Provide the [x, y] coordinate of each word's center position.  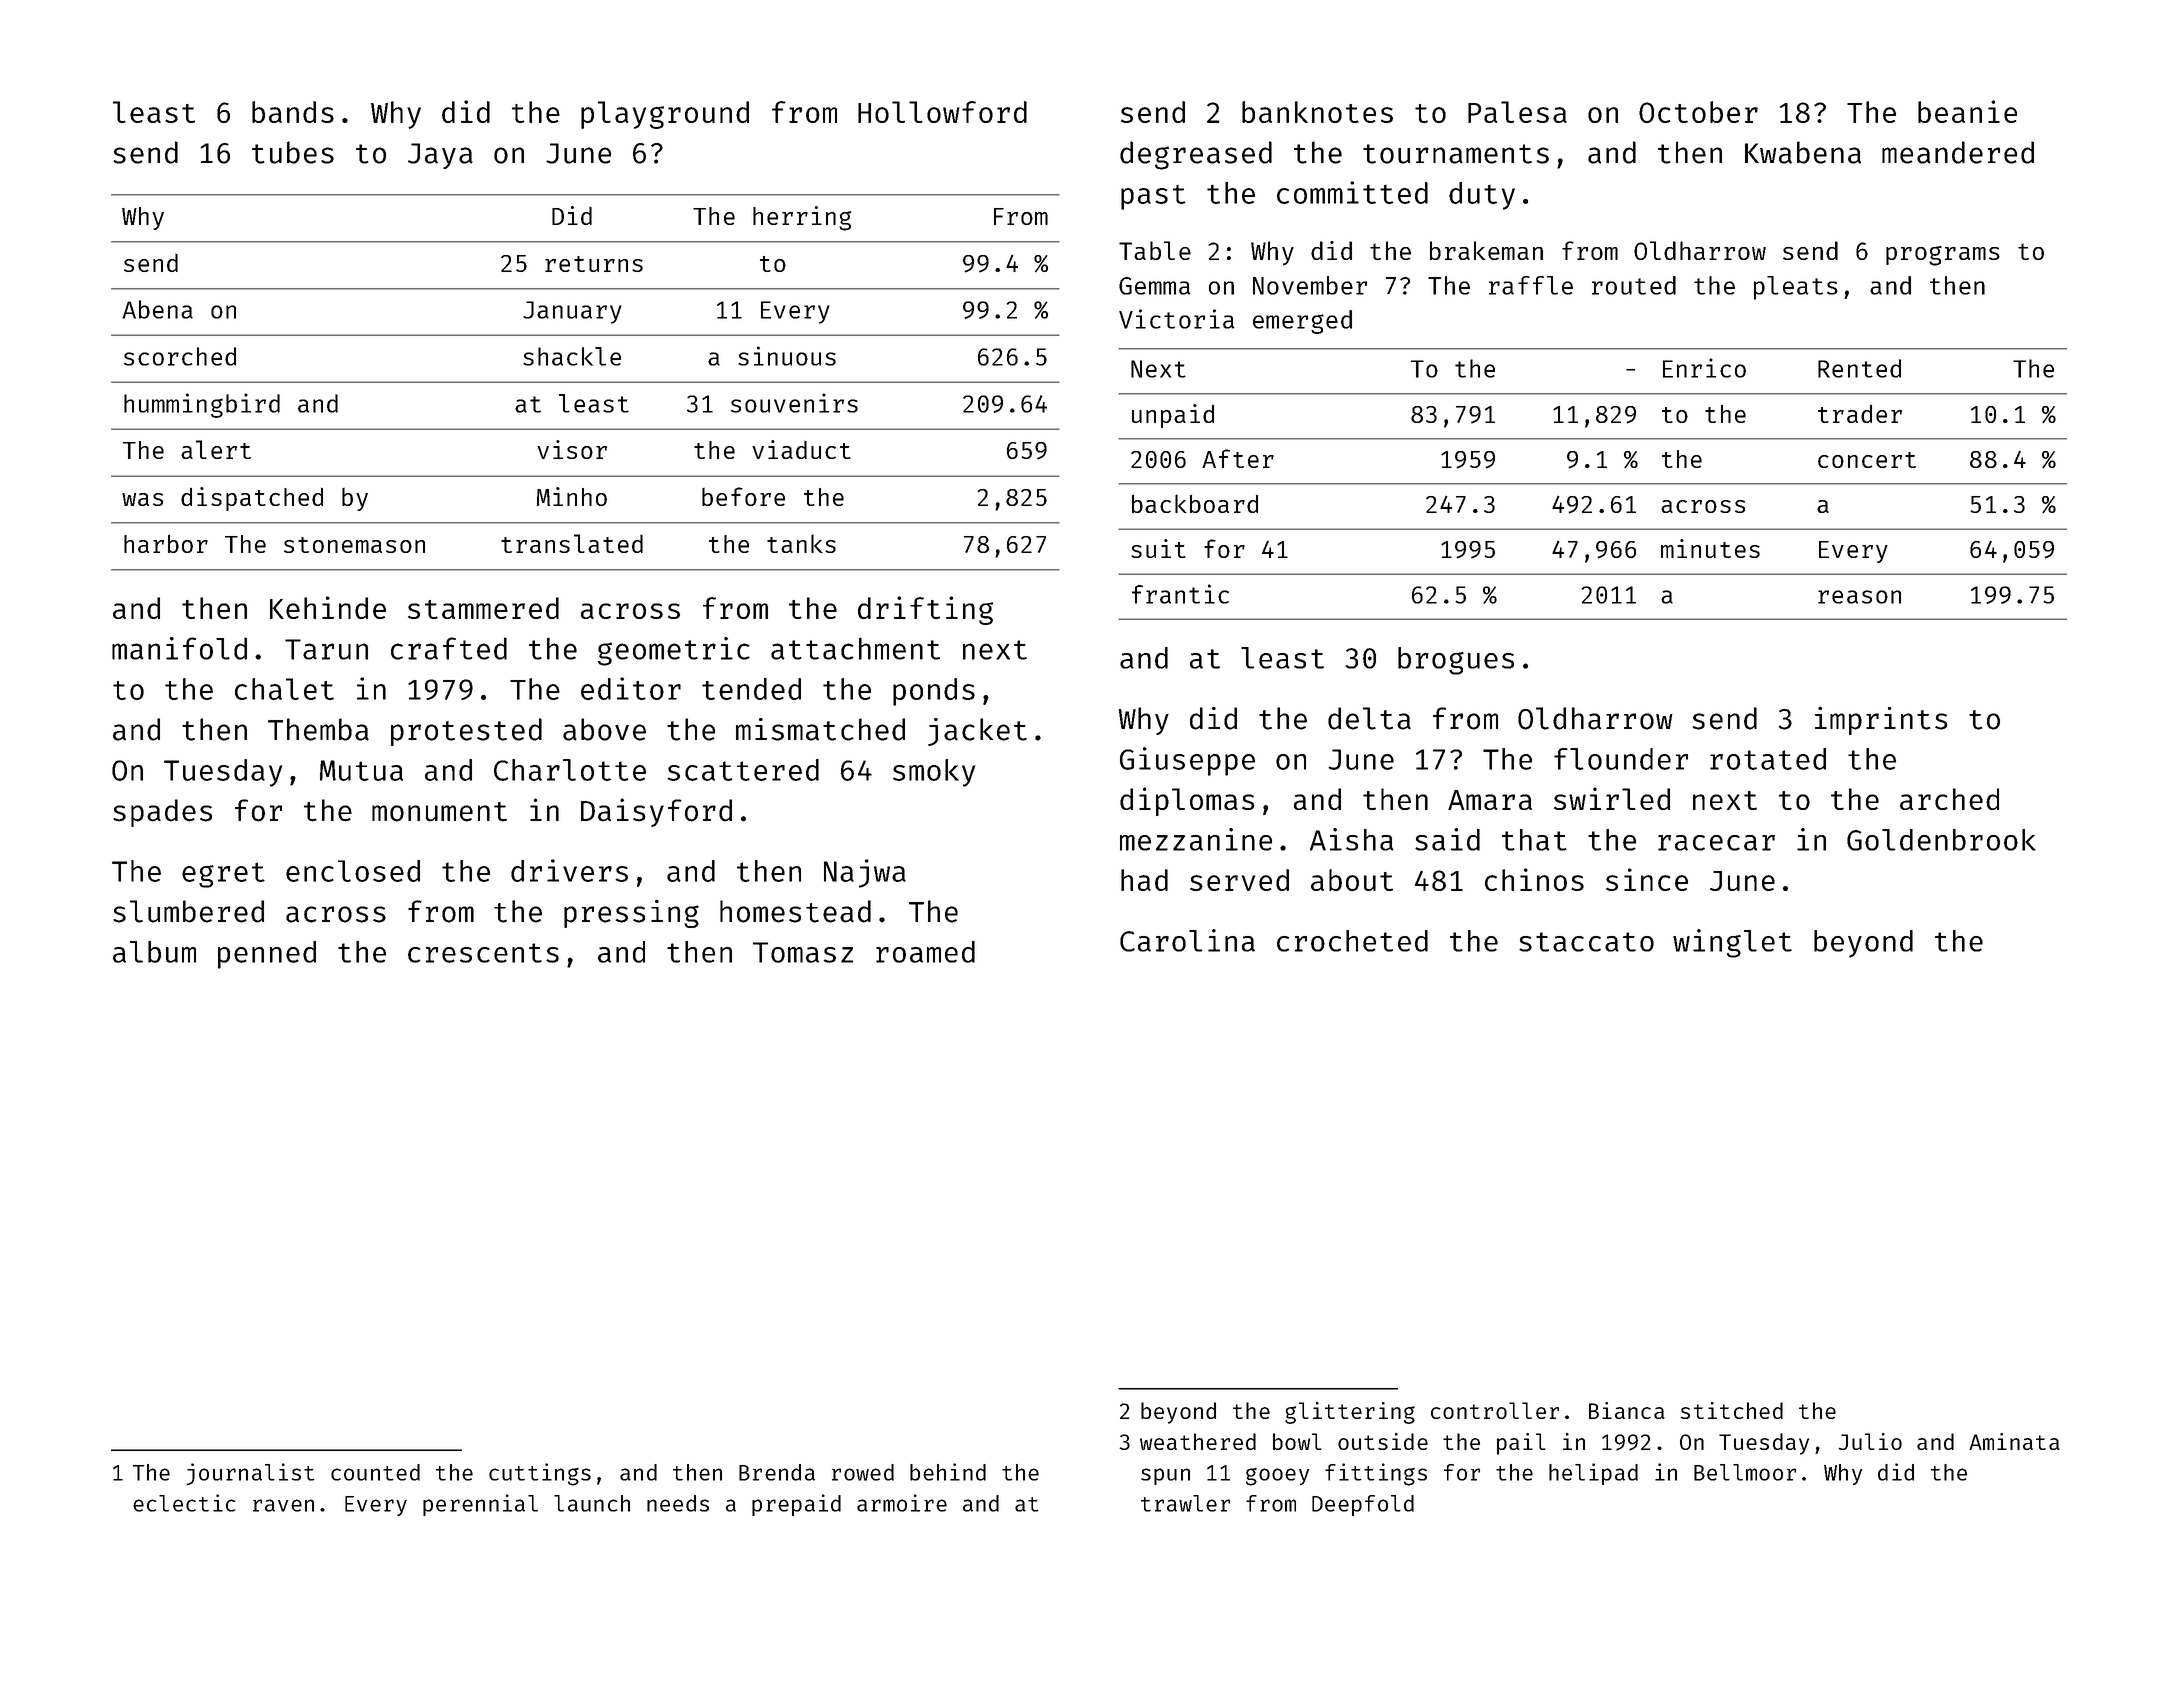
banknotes [1317, 112]
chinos [1534, 879]
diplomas [1187, 801]
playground [665, 115]
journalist [250, 1474]
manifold [179, 648]
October [1698, 112]
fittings [1376, 1474]
